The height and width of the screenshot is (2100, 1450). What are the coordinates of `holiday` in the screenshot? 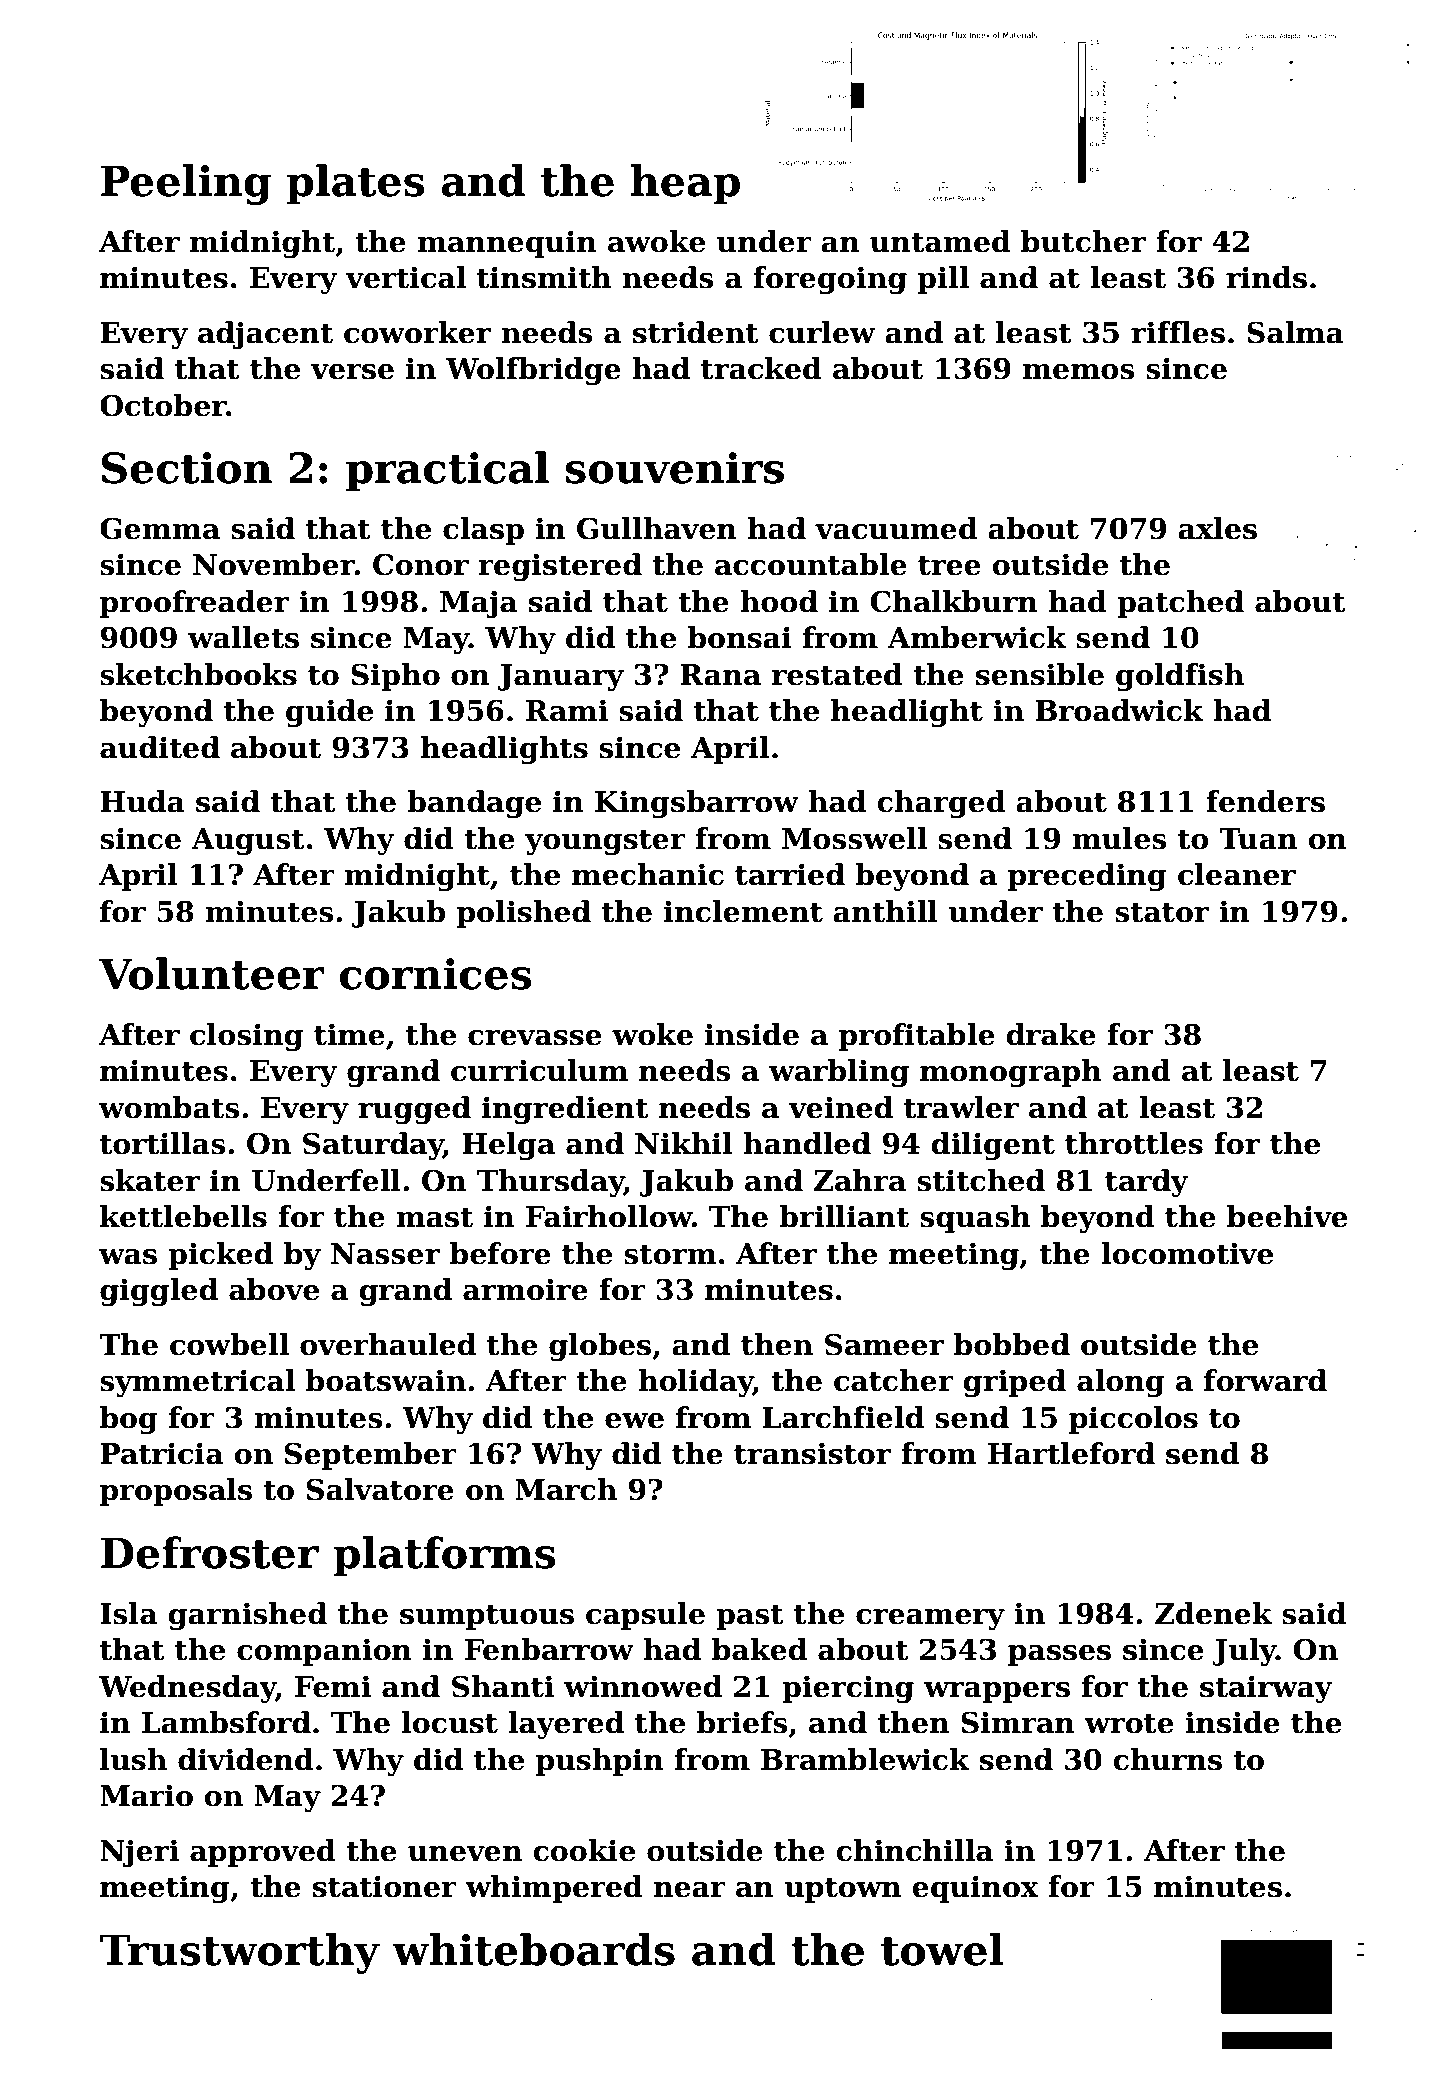 It's located at (696, 1383).
